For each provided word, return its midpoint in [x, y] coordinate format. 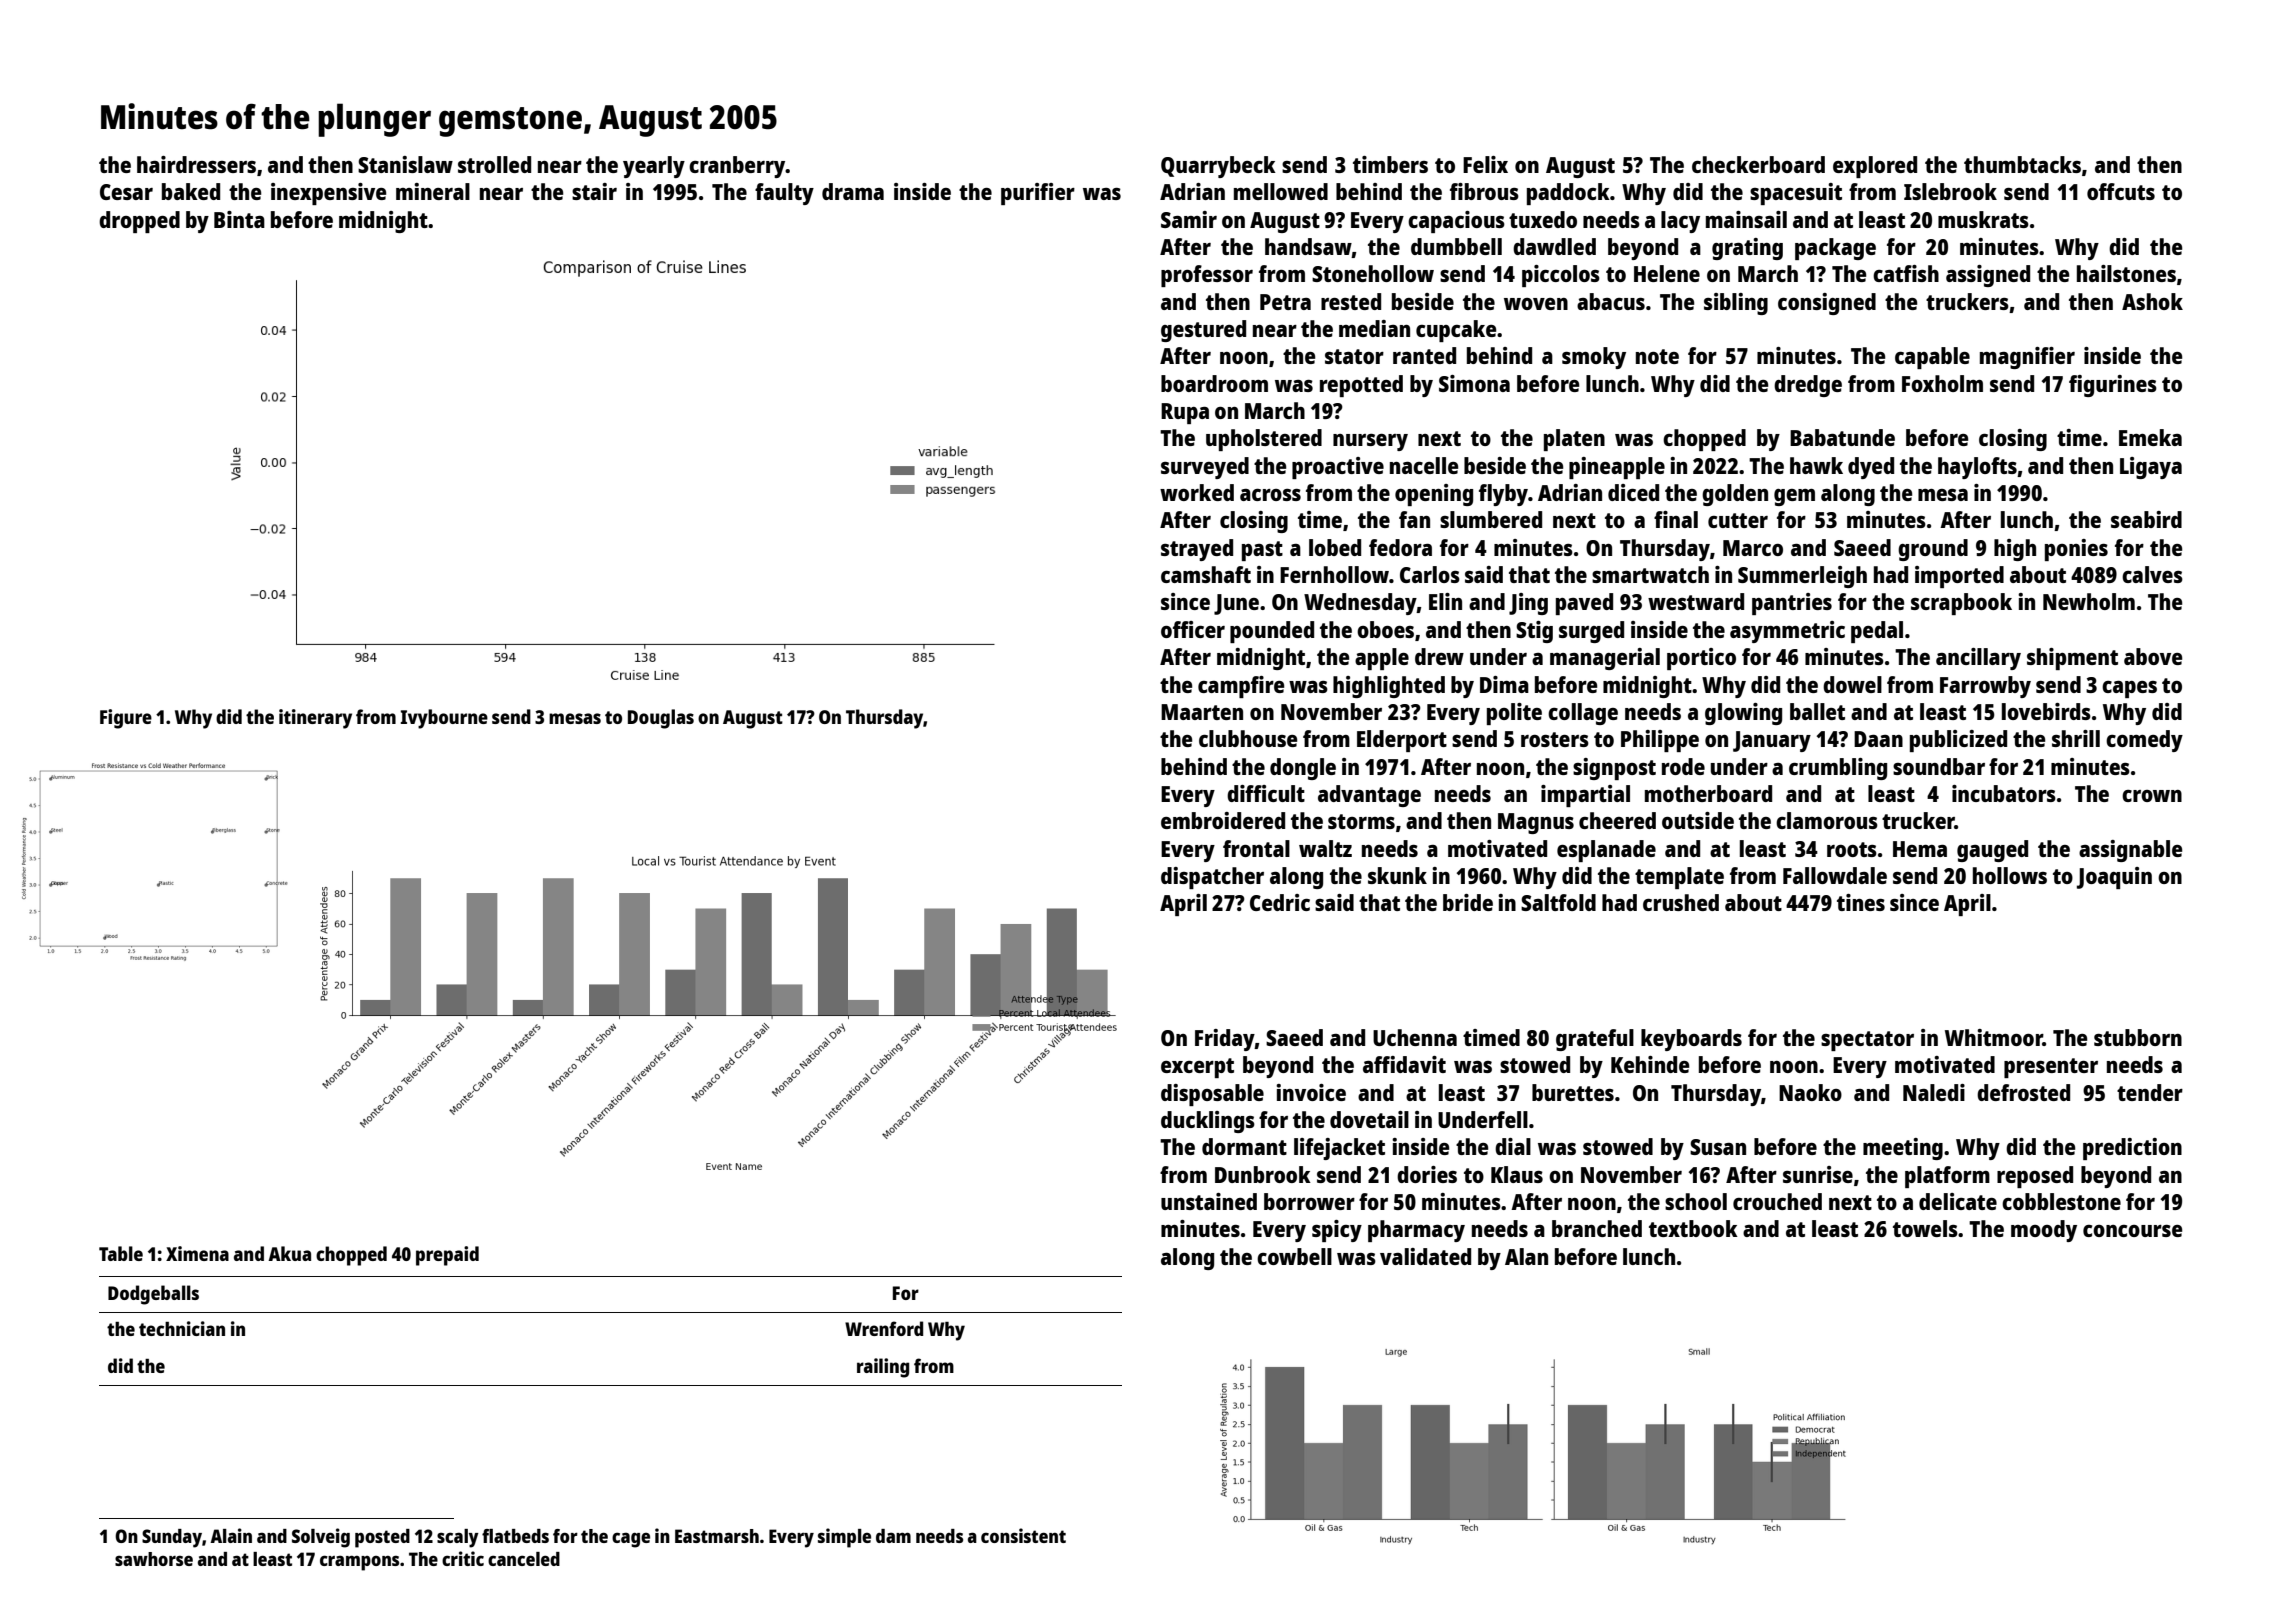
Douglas [661, 719]
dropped [139, 222]
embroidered [1223, 820]
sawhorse [154, 1559]
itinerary [315, 719]
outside [1698, 820]
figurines [2113, 386]
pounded [1272, 632]
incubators [2004, 793]
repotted [1361, 386]
